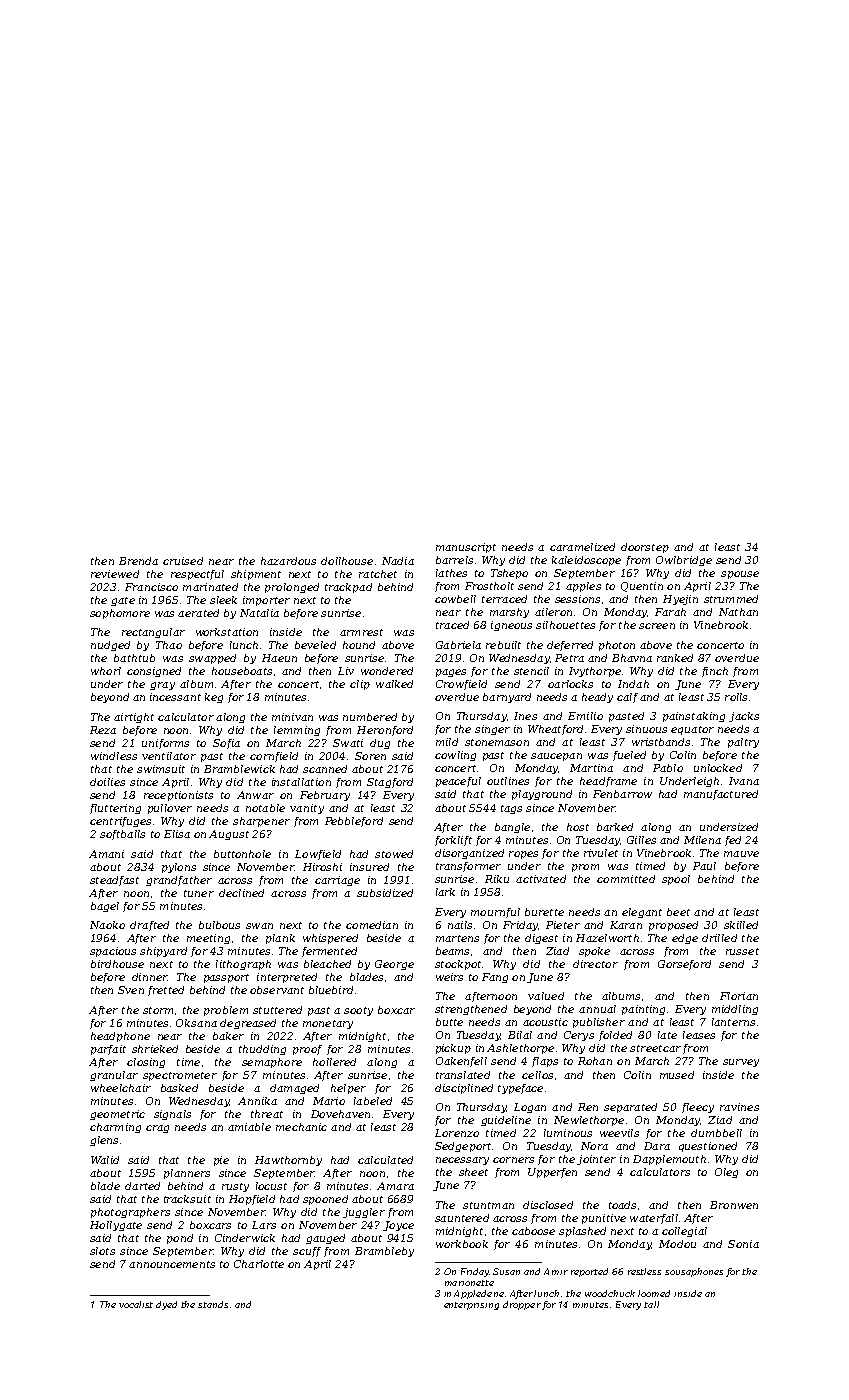  I want to click on birdhouse, so click(117, 964).
